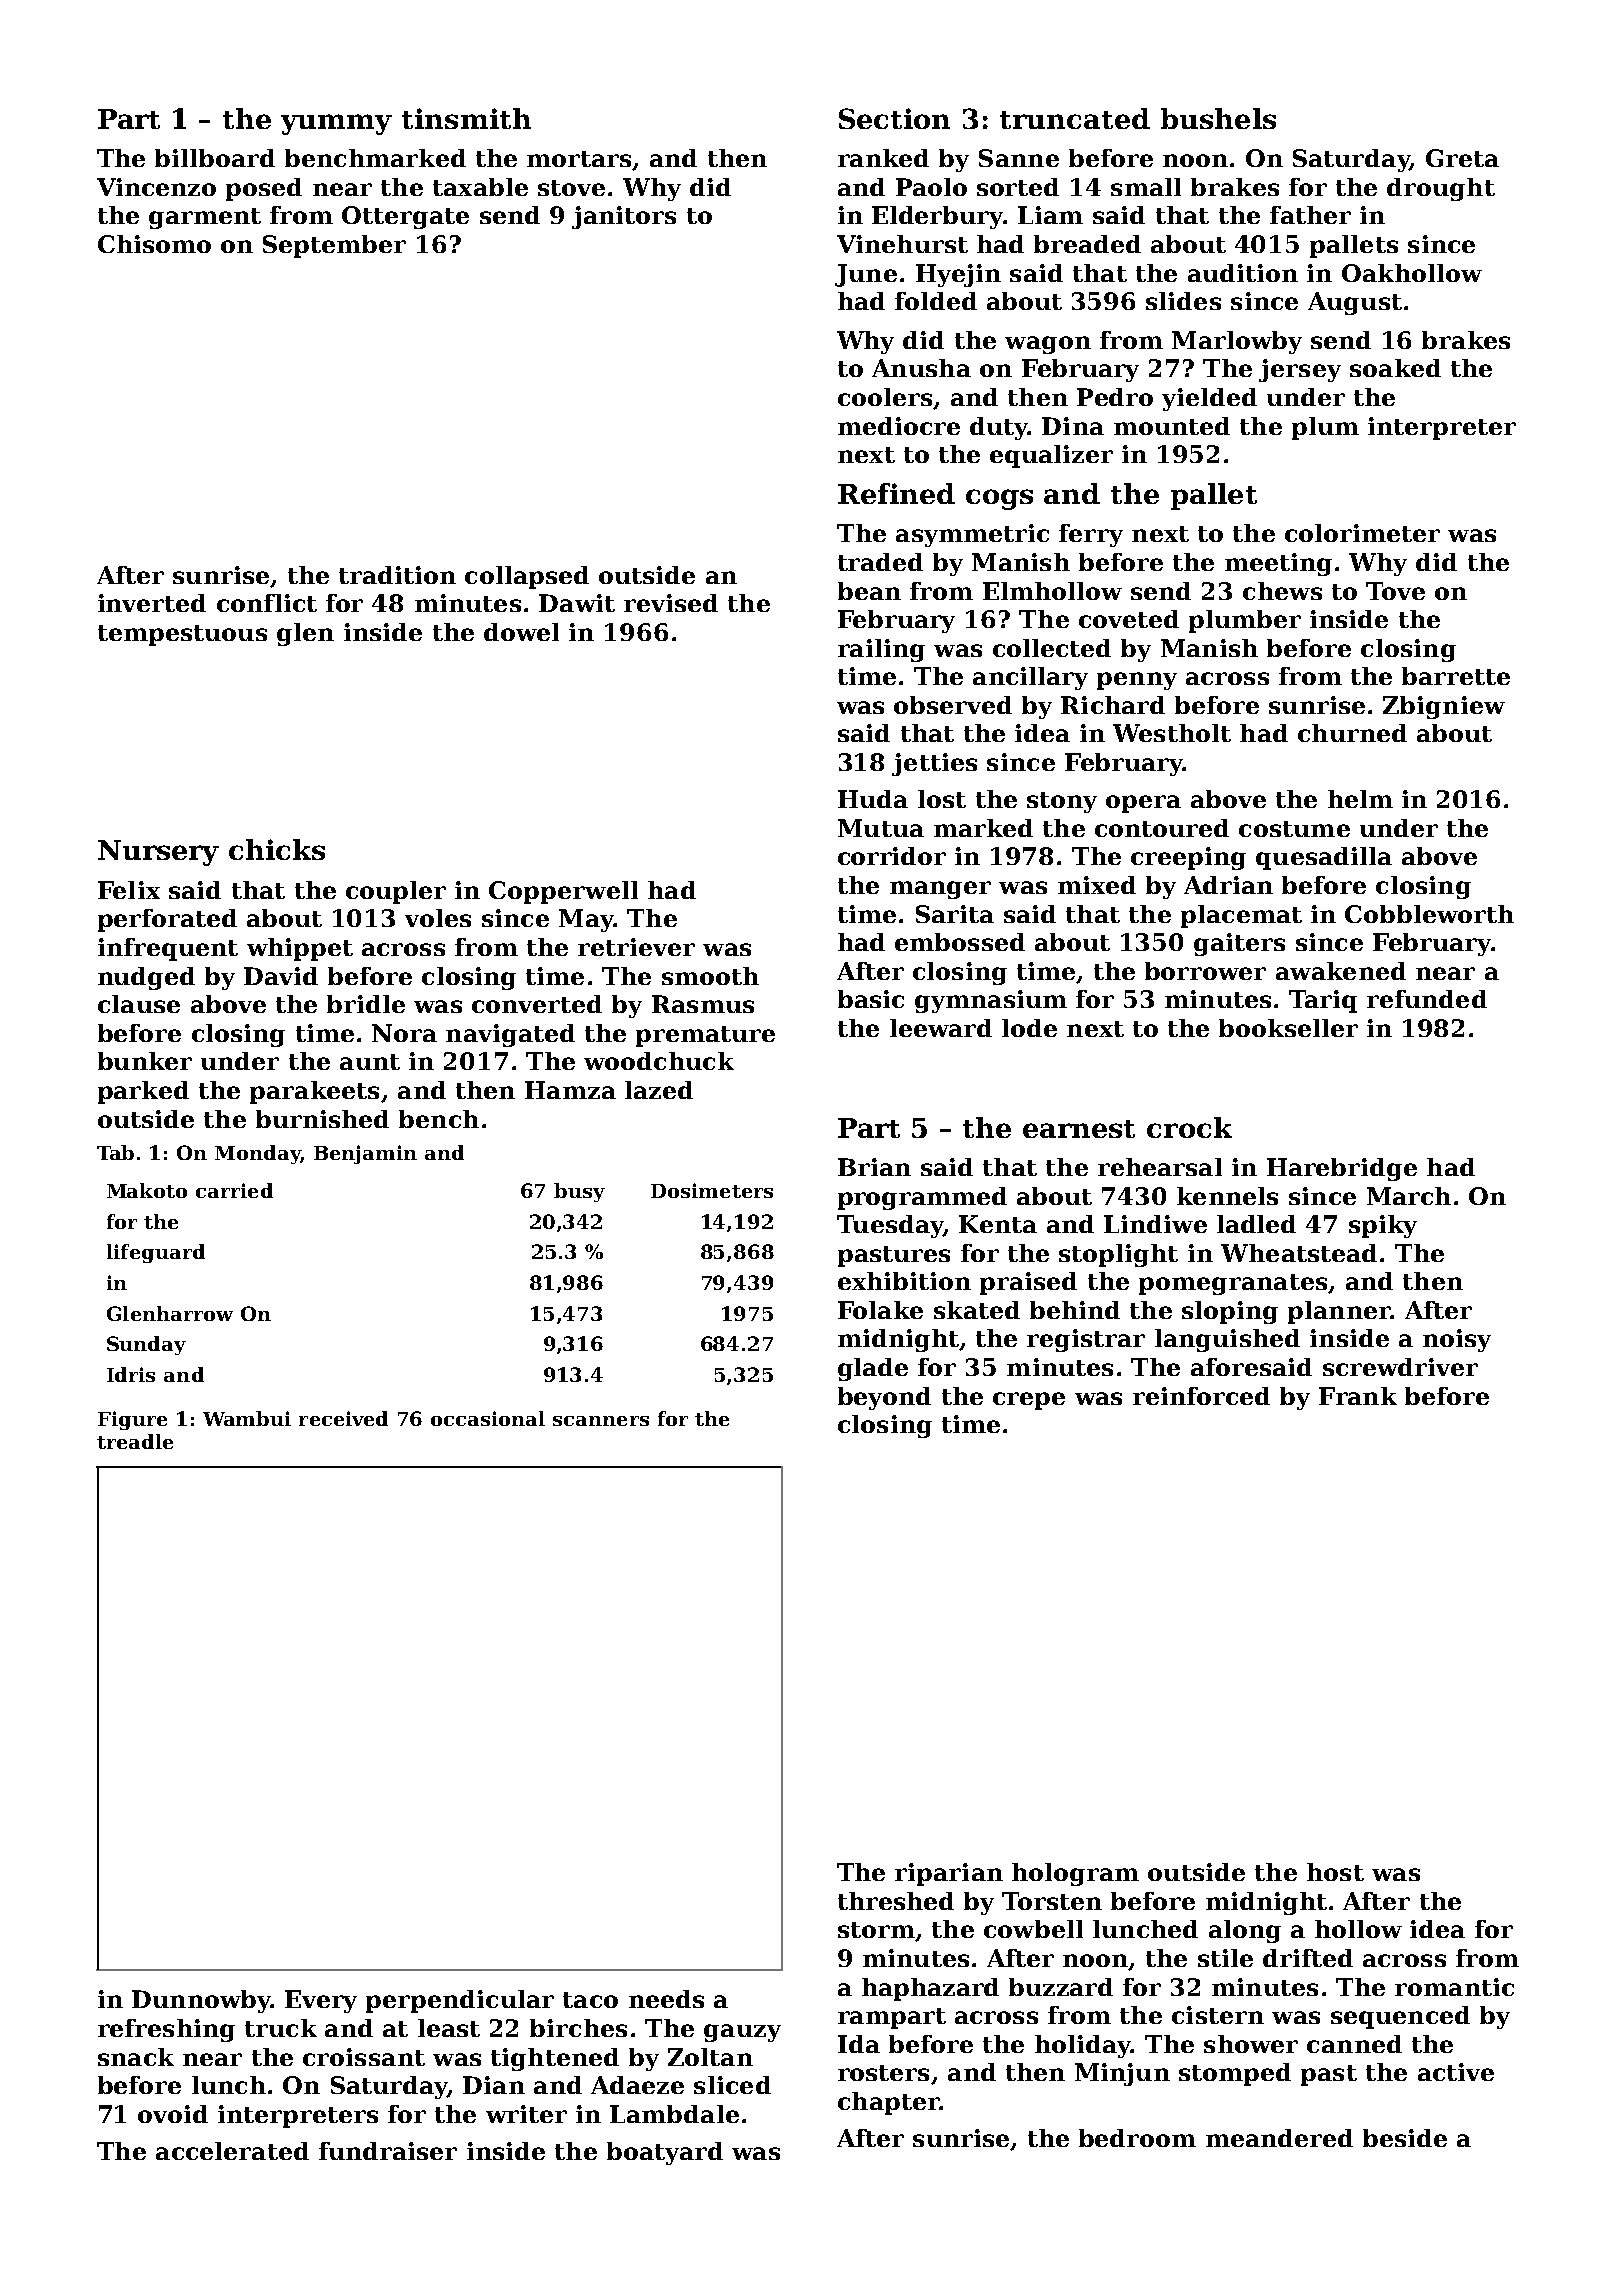 This screenshot has height=2292, width=1620. I want to click on crock, so click(1189, 1127).
